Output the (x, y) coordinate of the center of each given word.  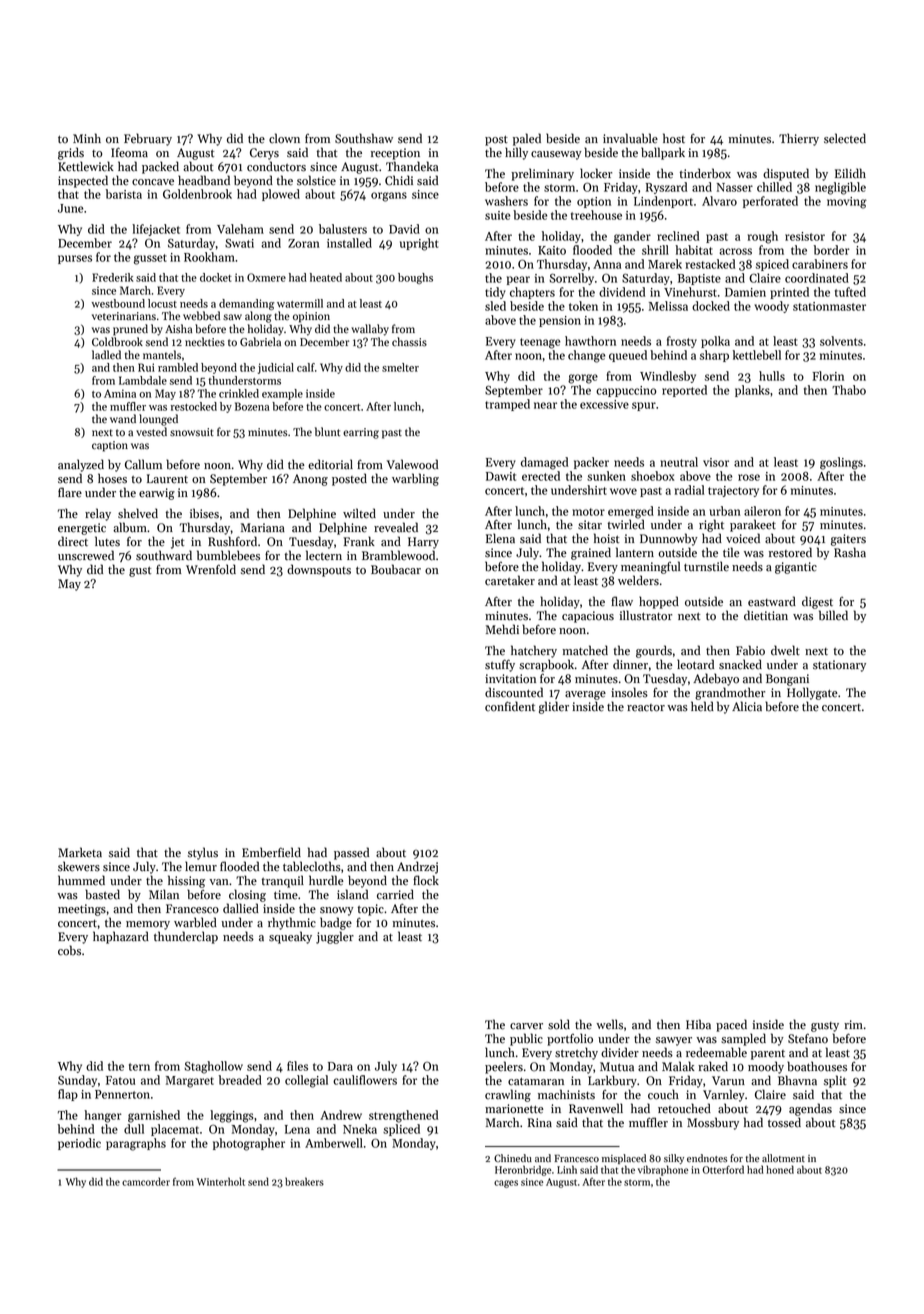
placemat (175, 1130)
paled (527, 139)
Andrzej (417, 867)
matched (585, 650)
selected (845, 138)
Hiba (698, 1024)
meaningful (650, 567)
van (218, 882)
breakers (304, 1181)
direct (73, 541)
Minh (87, 138)
